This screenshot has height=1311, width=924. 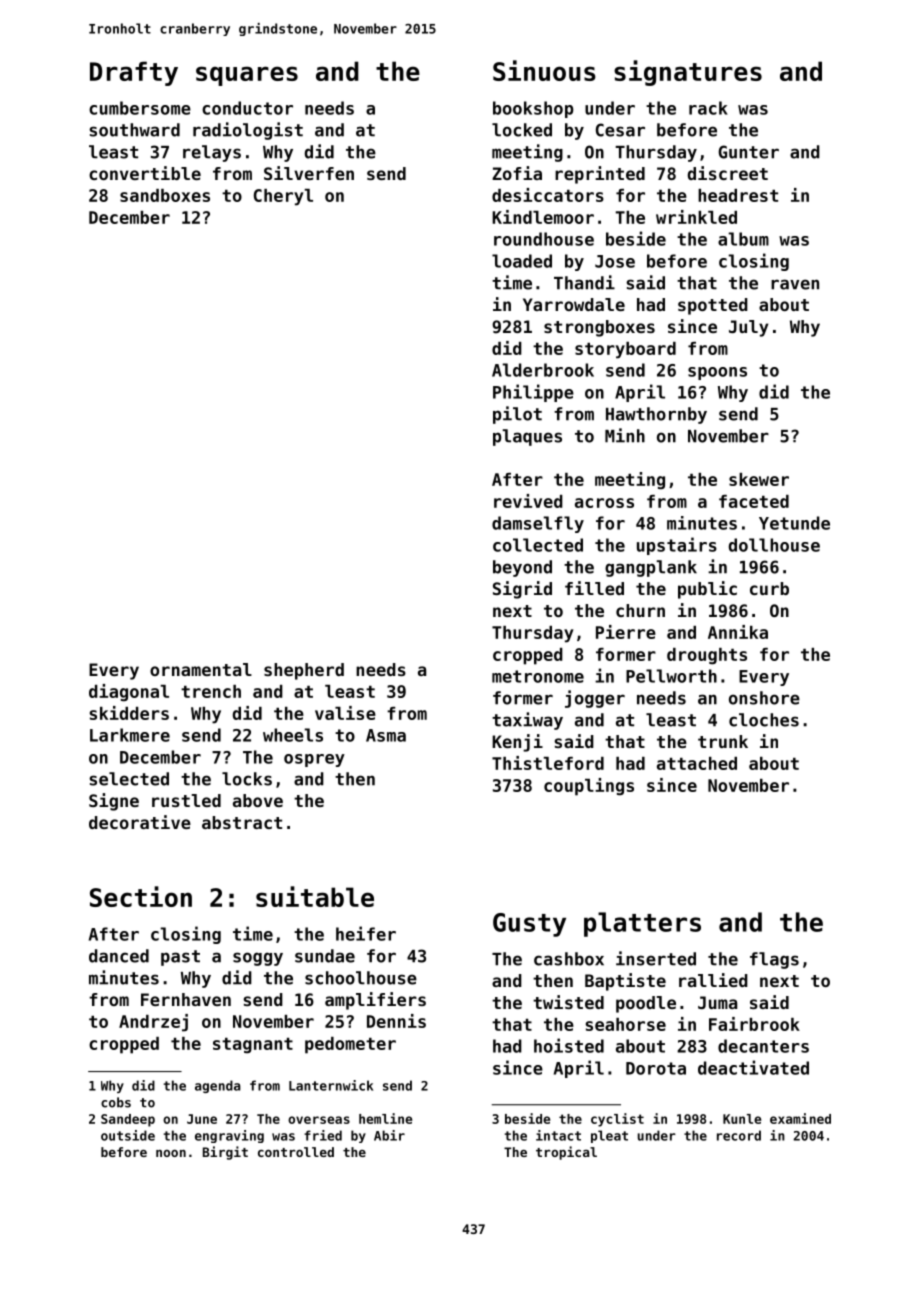 What do you see at coordinates (569, 1045) in the screenshot?
I see `hoisted` at bounding box center [569, 1045].
